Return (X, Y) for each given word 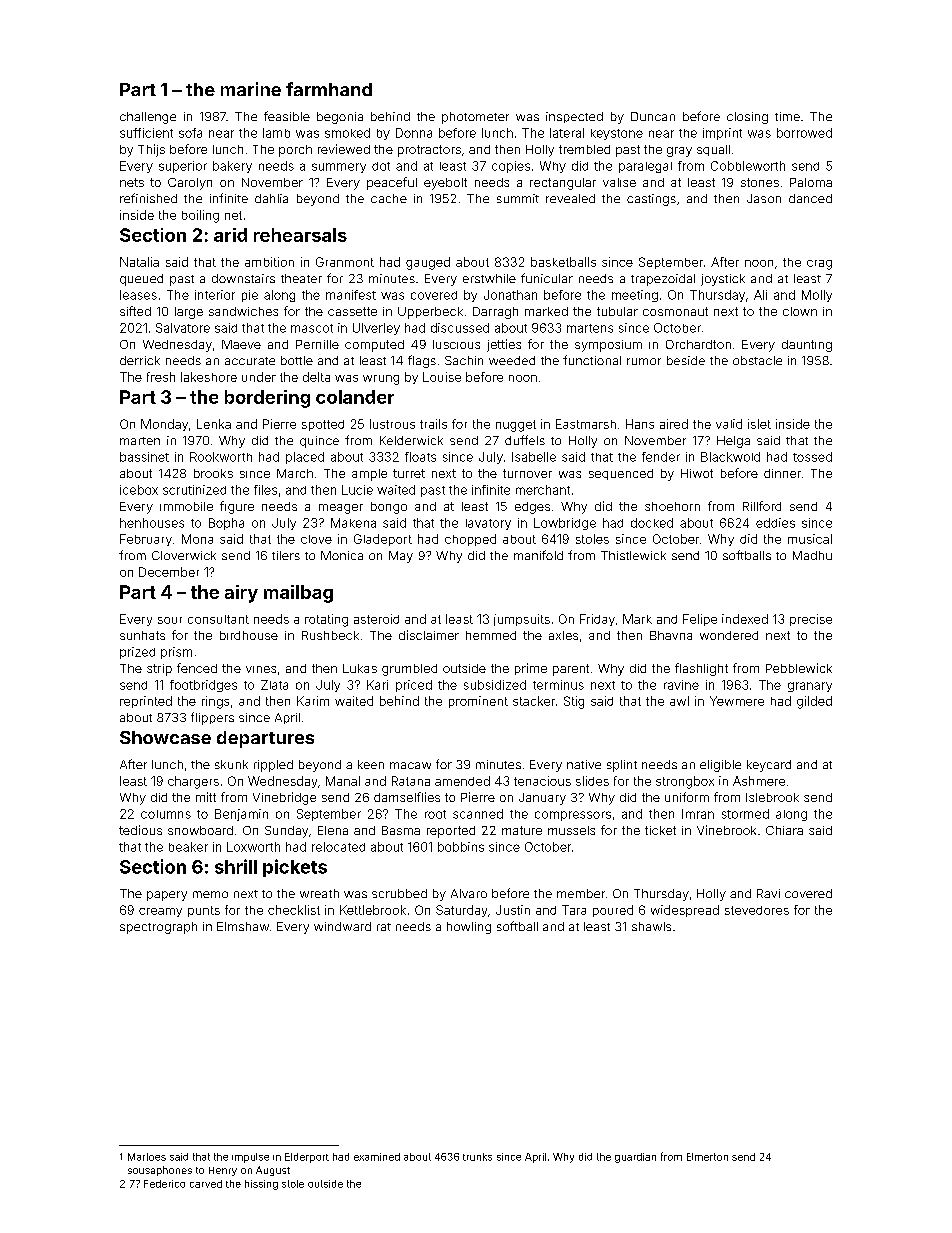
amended (462, 781)
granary (810, 687)
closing (747, 118)
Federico (164, 1184)
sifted (135, 311)
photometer (475, 118)
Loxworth (253, 847)
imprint (722, 134)
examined (377, 1157)
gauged (428, 263)
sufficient (146, 133)
